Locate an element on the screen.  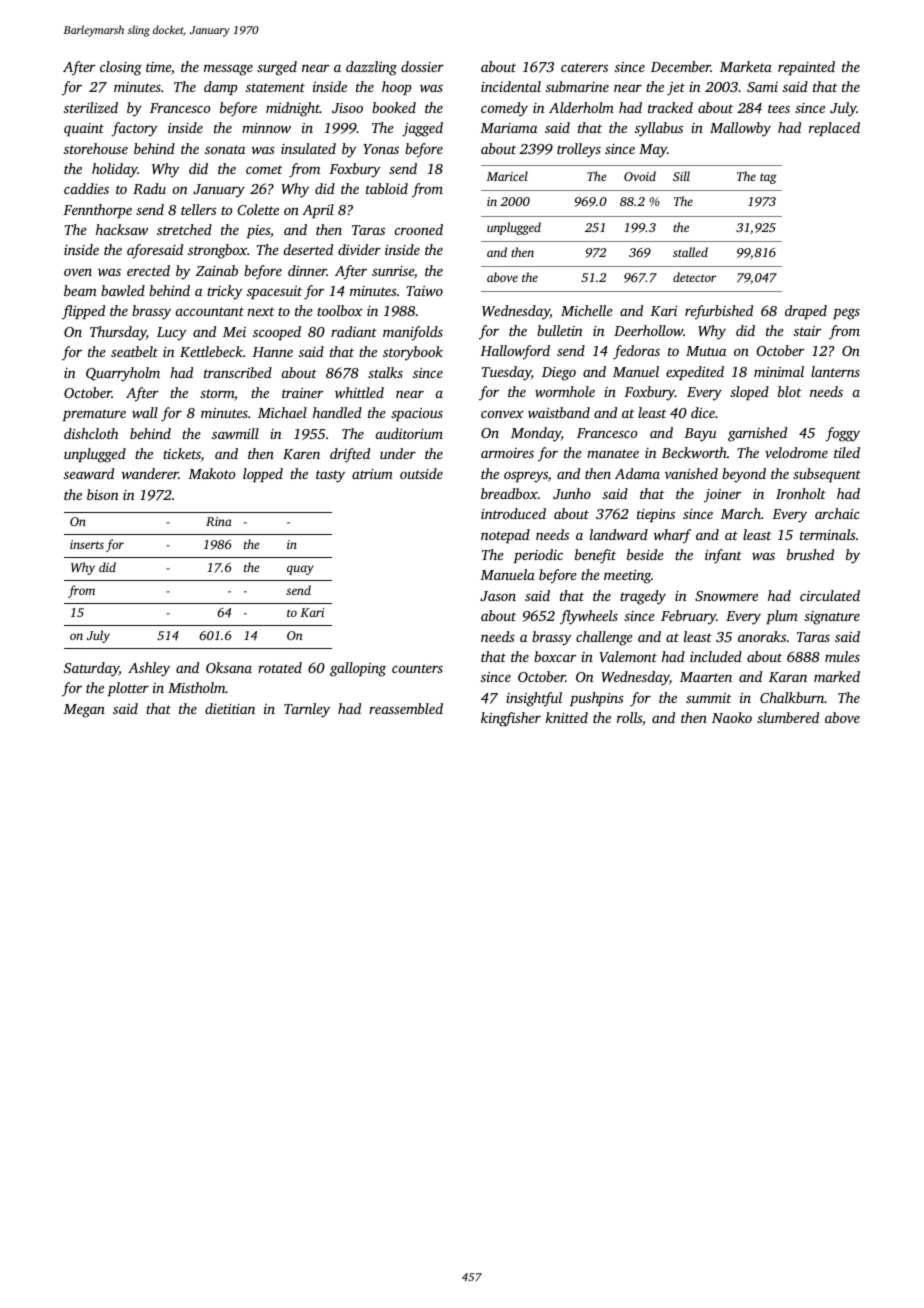
tag is located at coordinates (768, 178).
